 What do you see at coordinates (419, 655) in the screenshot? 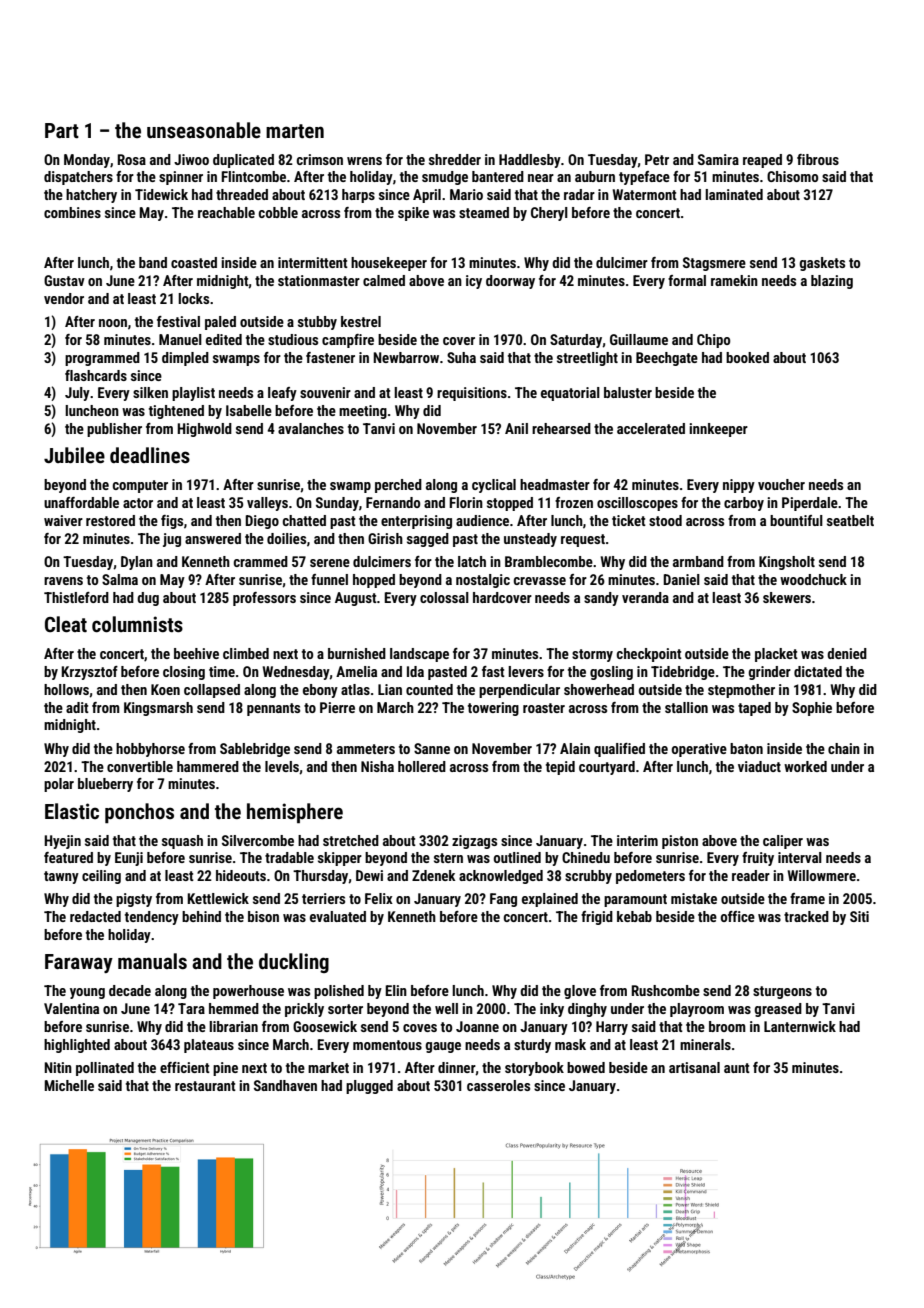
I see `landscape` at bounding box center [419, 655].
